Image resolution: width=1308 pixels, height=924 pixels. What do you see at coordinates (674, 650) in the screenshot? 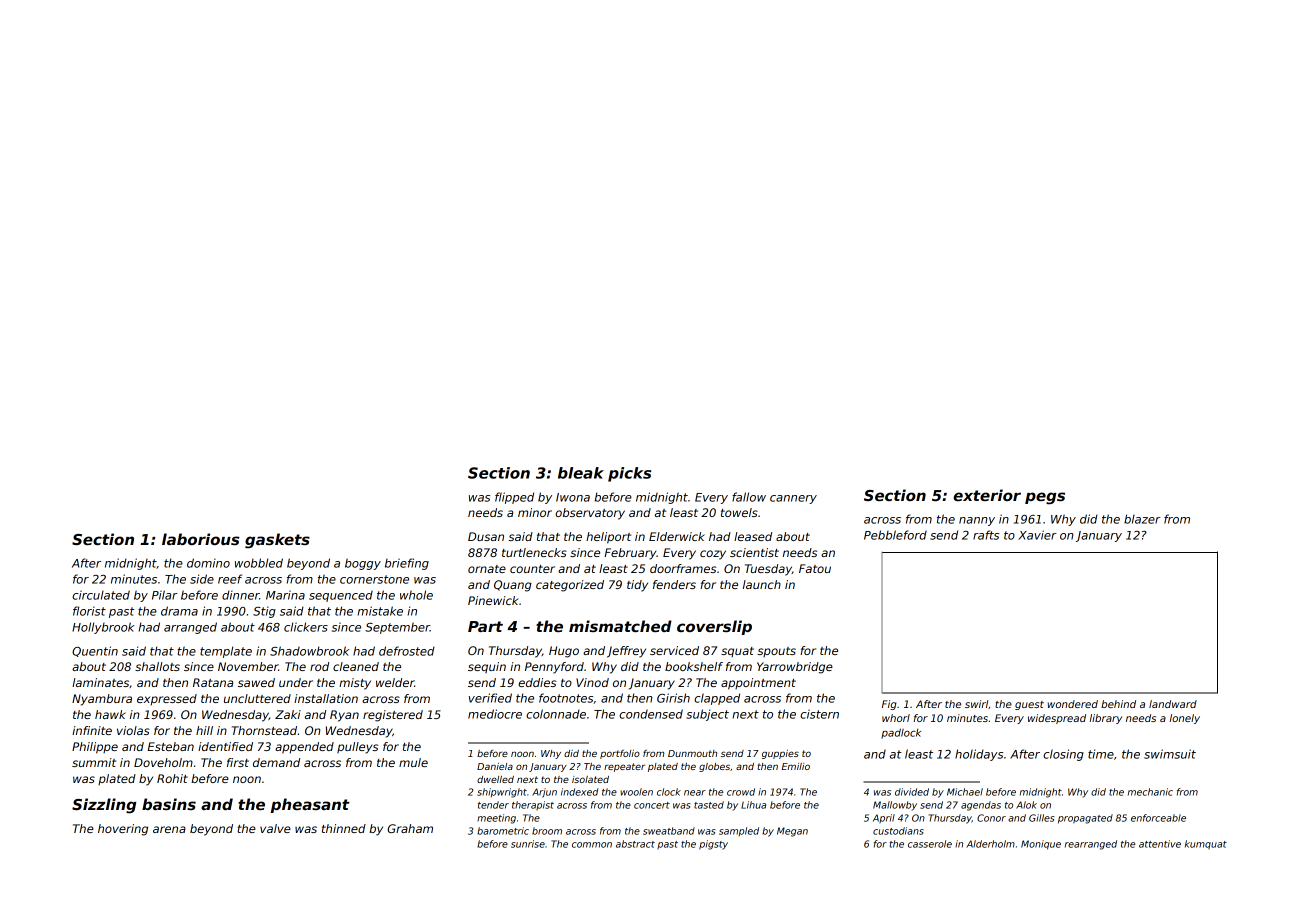
I see `serviced` at bounding box center [674, 650].
